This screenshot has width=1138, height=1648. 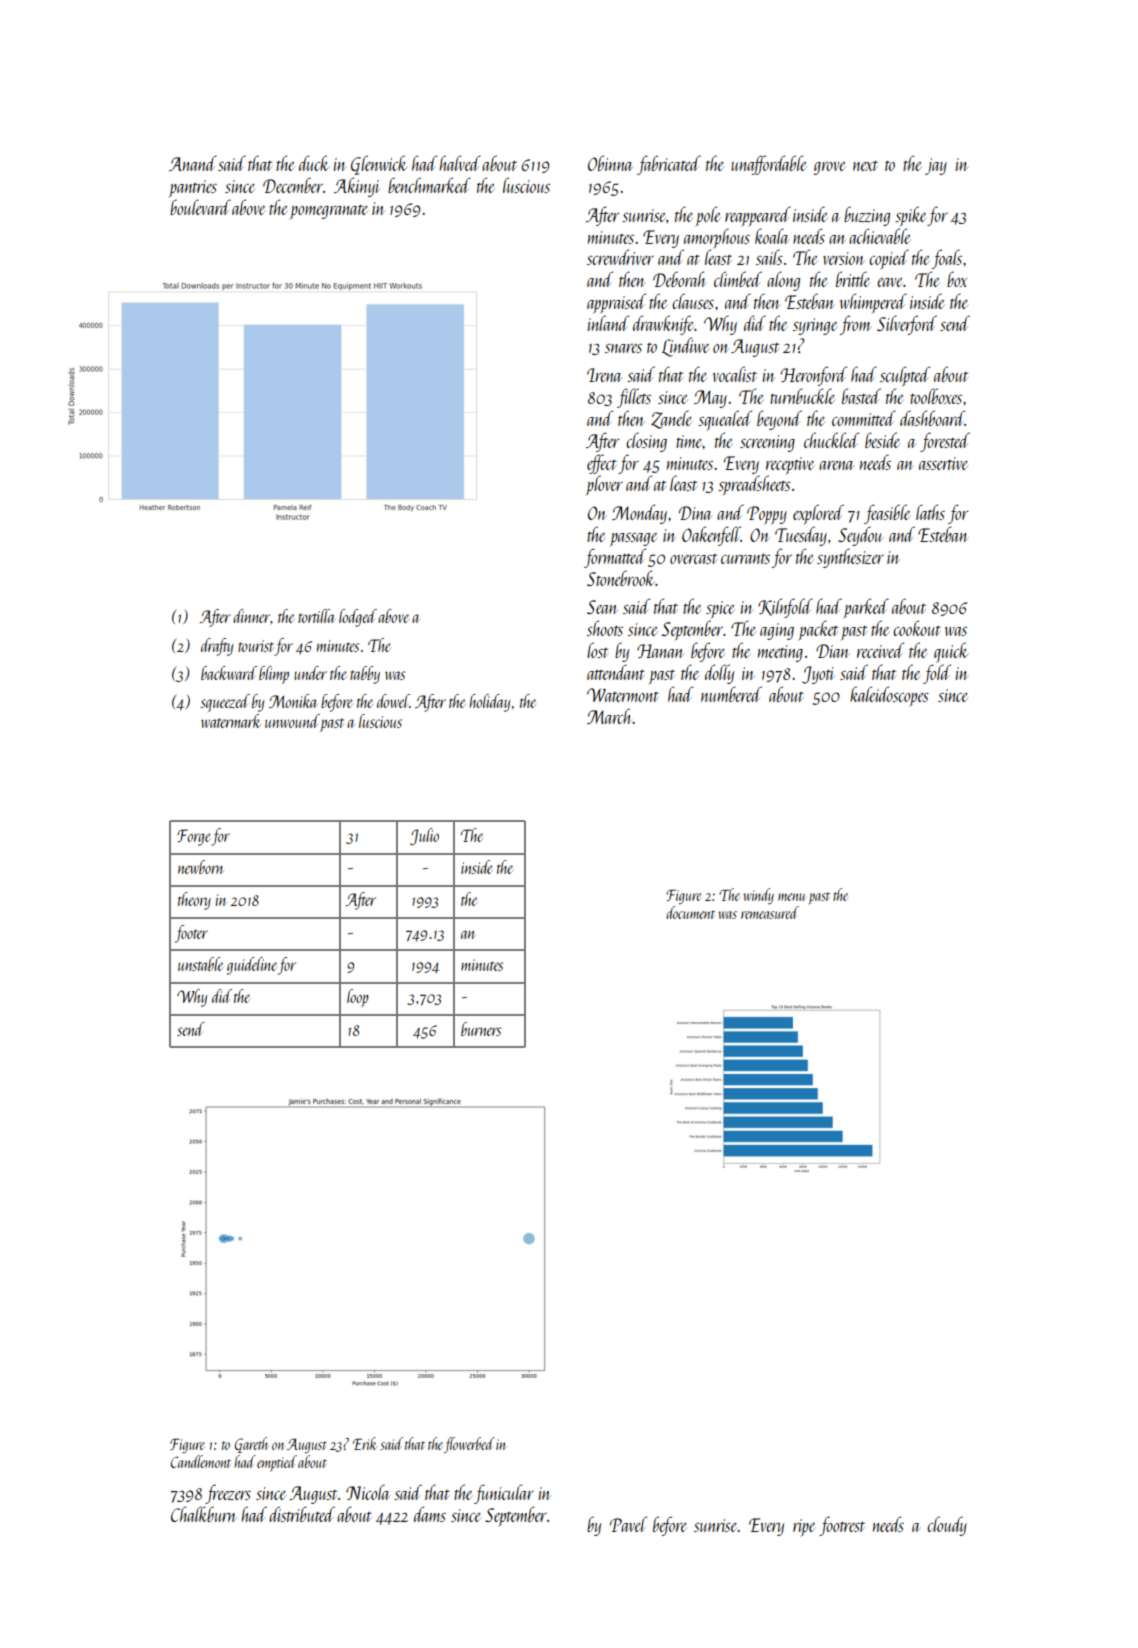 What do you see at coordinates (357, 998) in the screenshot?
I see `loop` at bounding box center [357, 998].
